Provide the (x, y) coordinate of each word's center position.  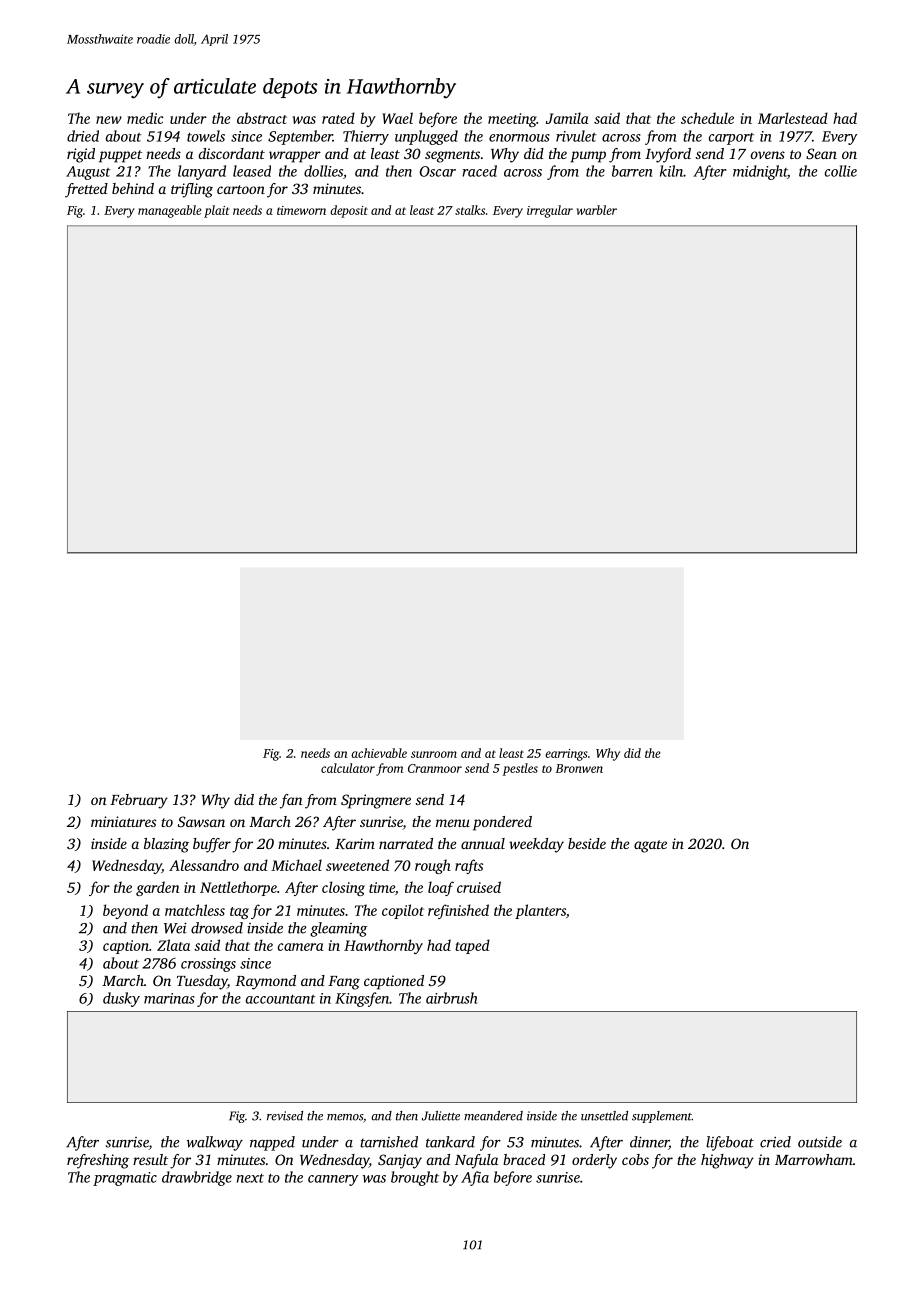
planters (540, 911)
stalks (470, 210)
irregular (550, 211)
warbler (597, 210)
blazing (166, 845)
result (150, 1159)
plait (217, 211)
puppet (120, 156)
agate (650, 846)
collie (841, 171)
